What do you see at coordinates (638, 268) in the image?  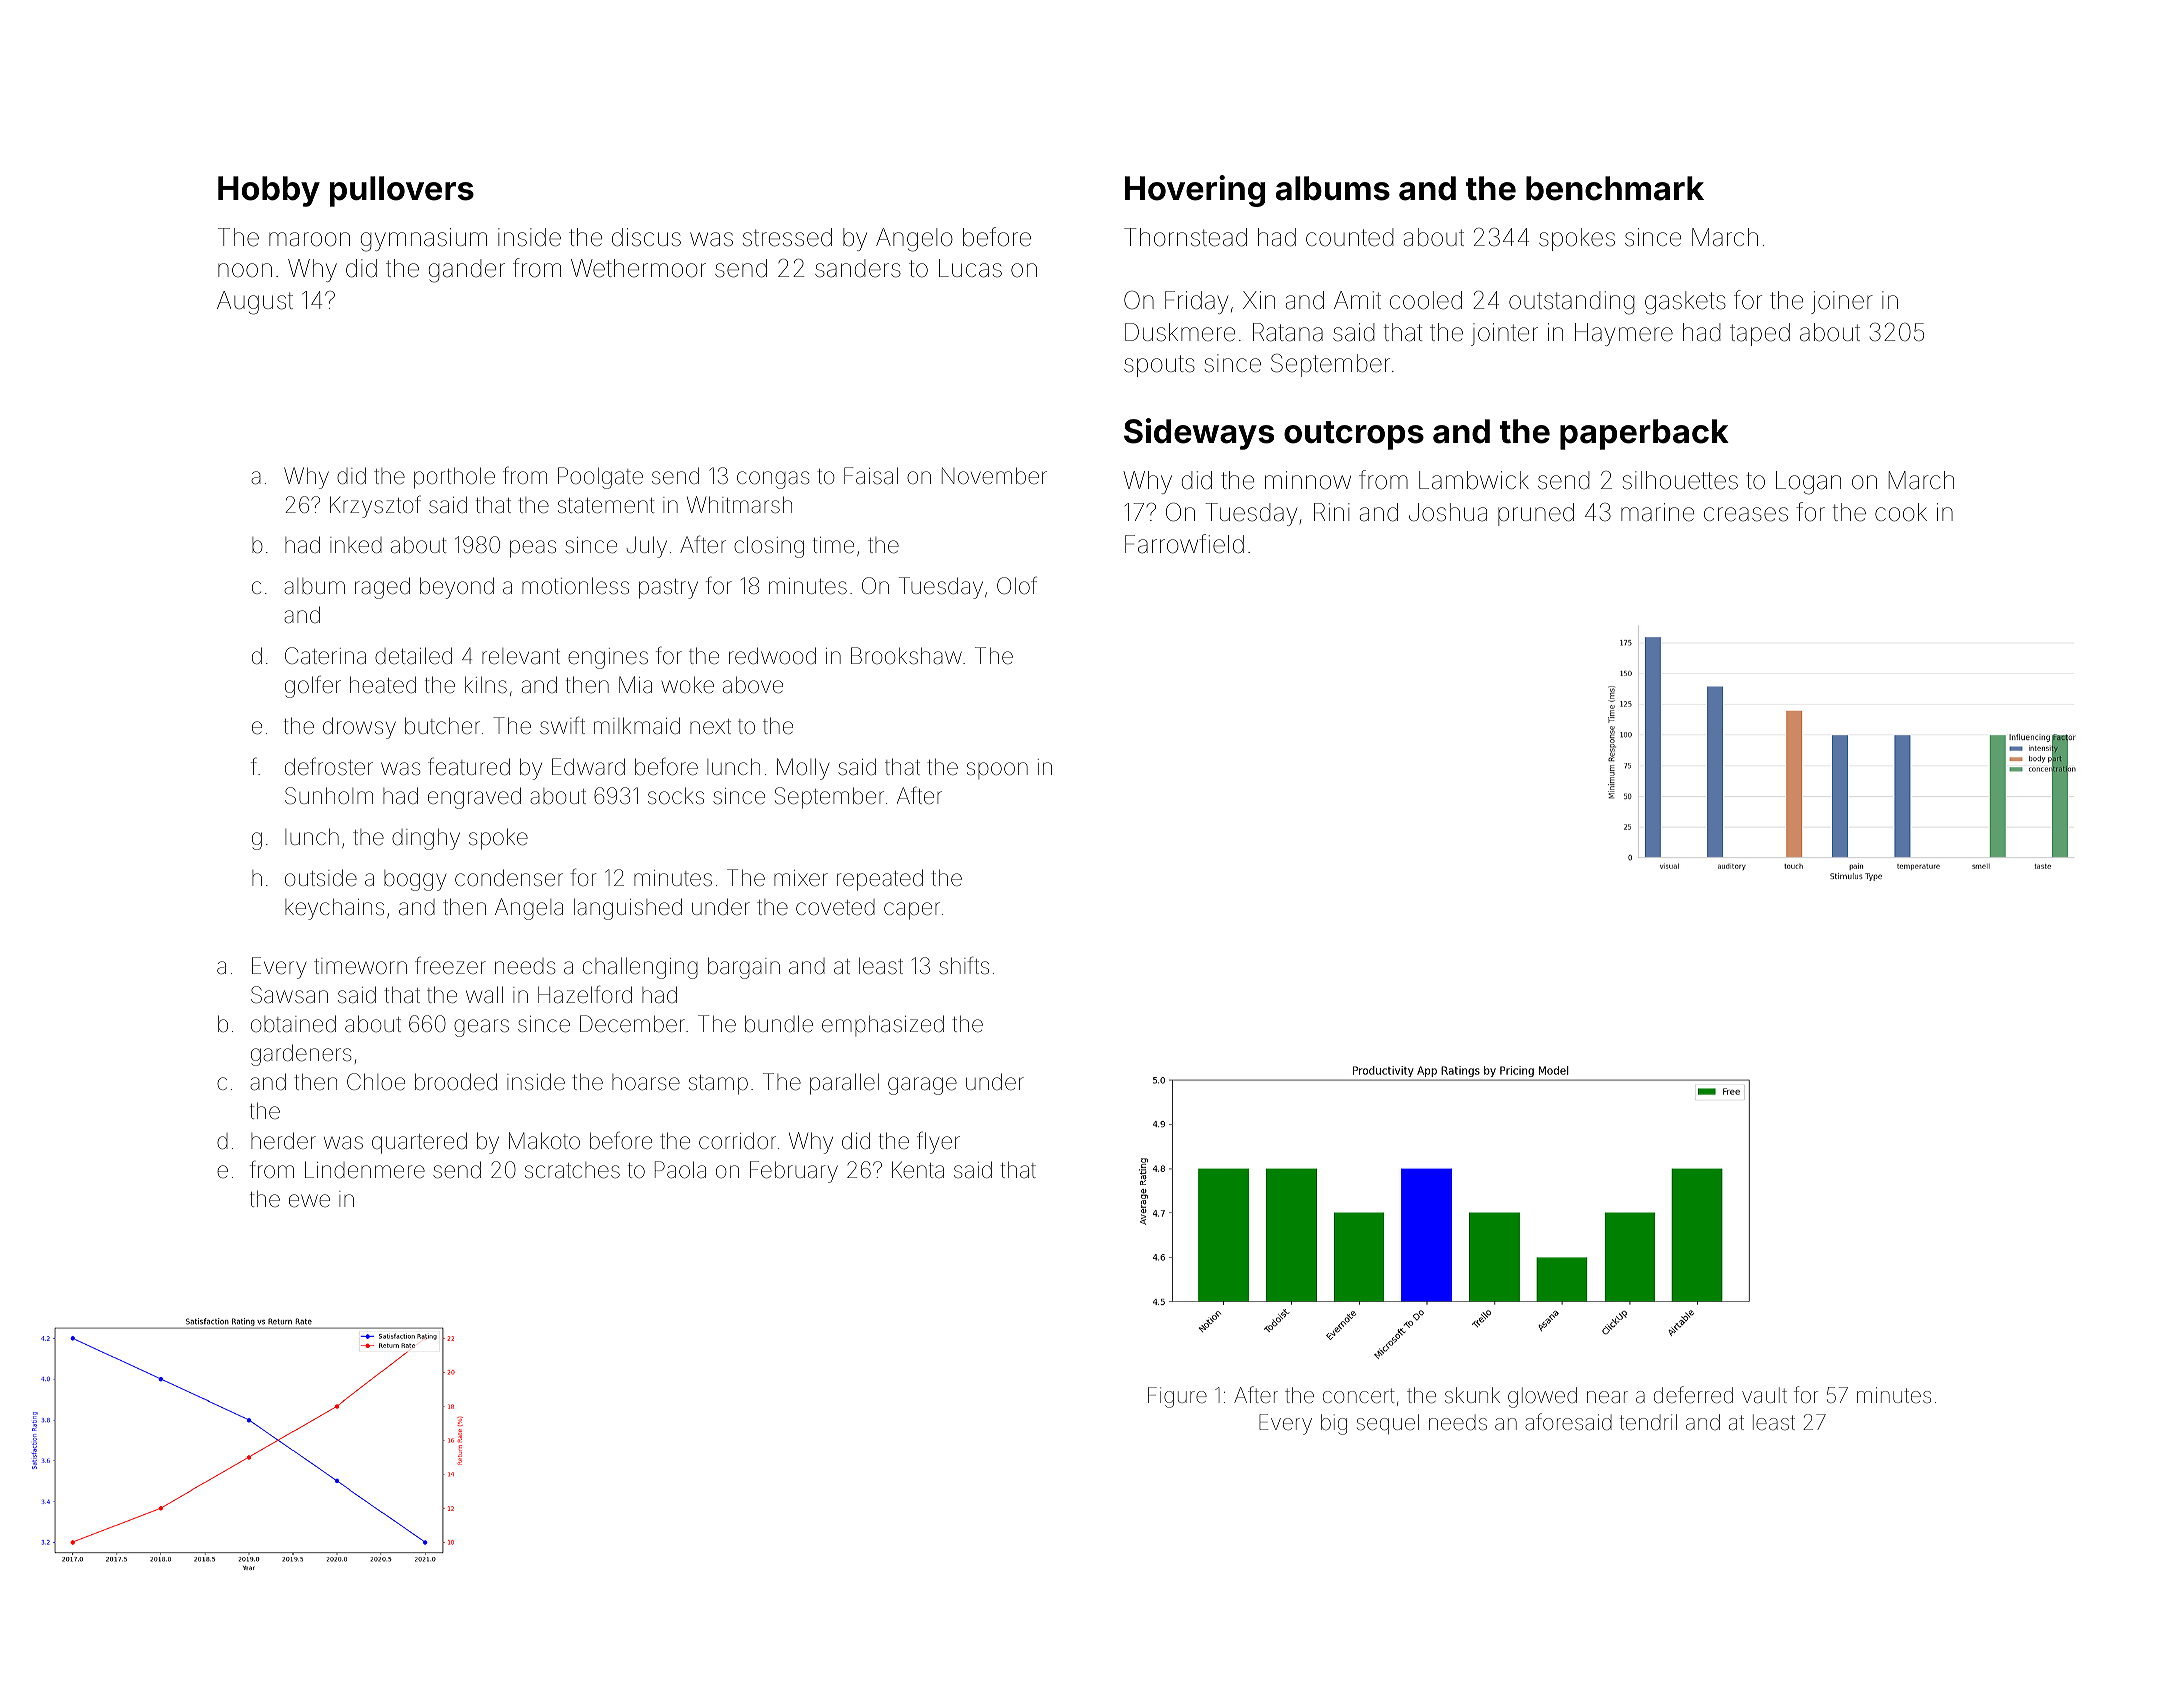 I see `Wethermoor` at bounding box center [638, 268].
